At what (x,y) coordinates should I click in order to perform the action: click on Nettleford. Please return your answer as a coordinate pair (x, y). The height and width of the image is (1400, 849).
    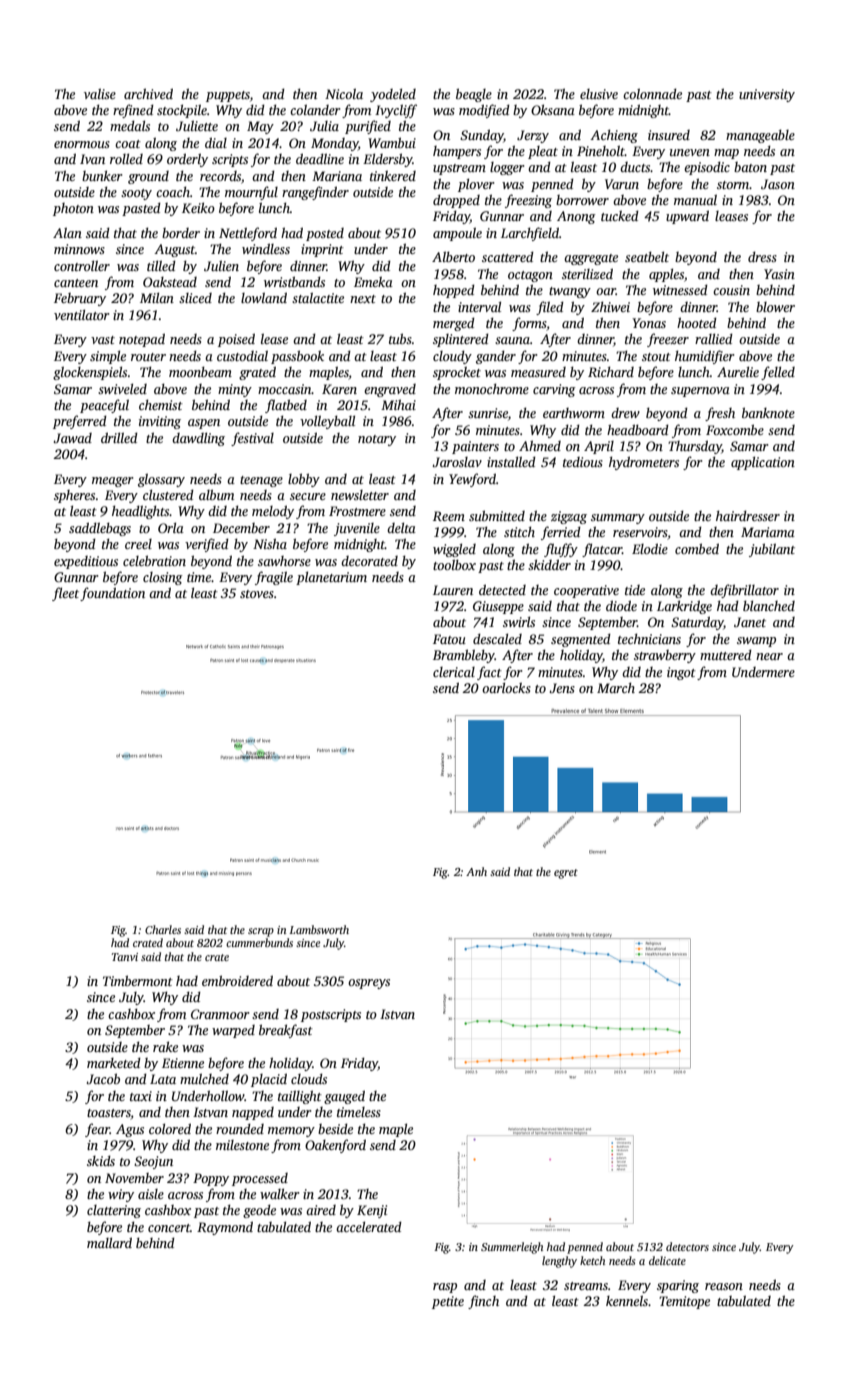
    Looking at the image, I should click on (248, 234).
